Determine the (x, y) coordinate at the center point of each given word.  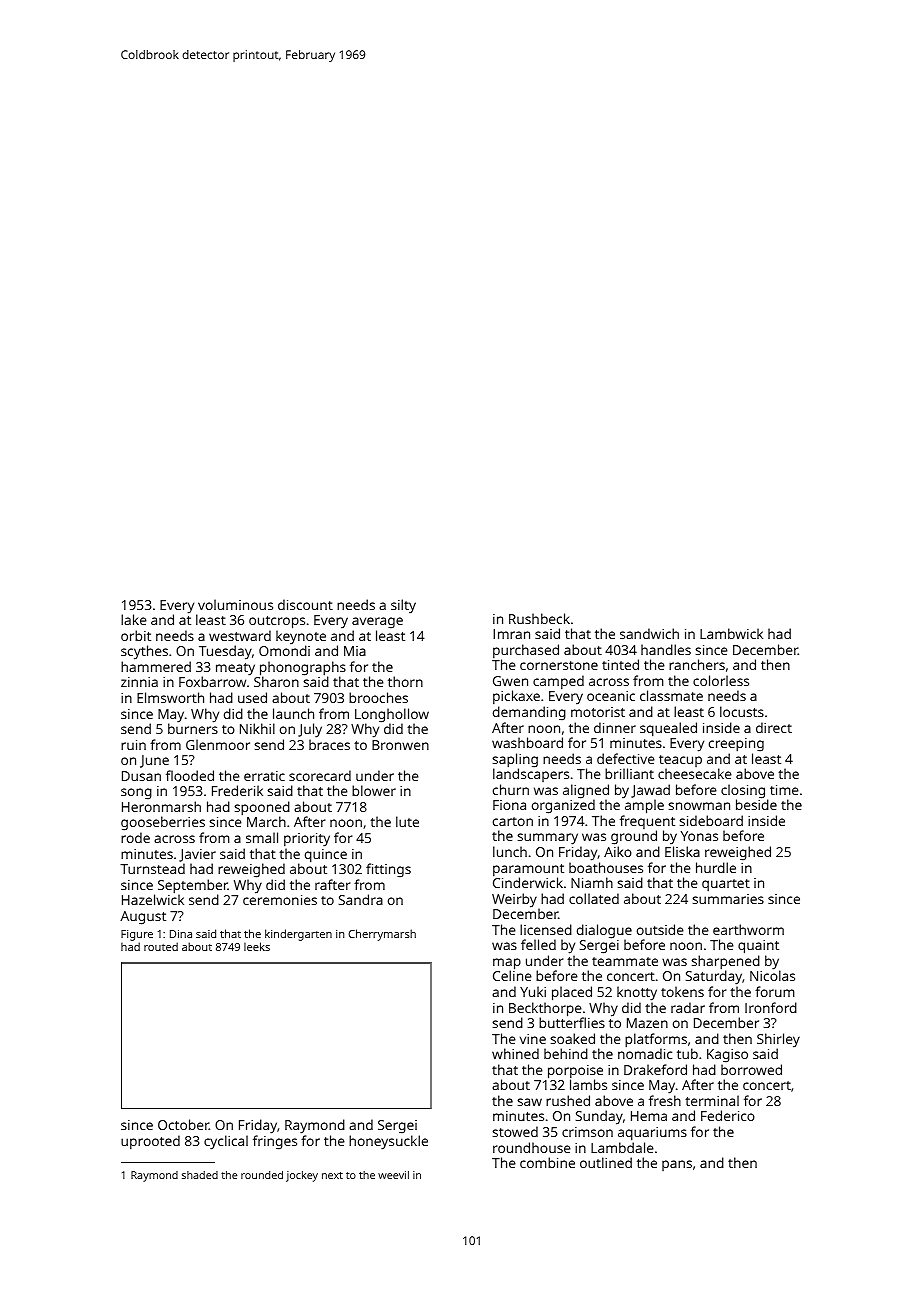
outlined (606, 1162)
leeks (257, 946)
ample (644, 807)
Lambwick (731, 633)
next (332, 1175)
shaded (200, 1175)
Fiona (509, 805)
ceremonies (280, 900)
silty (403, 606)
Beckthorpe (545, 1009)
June (154, 761)
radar (688, 1007)
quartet (726, 885)
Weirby (514, 900)
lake (134, 619)
